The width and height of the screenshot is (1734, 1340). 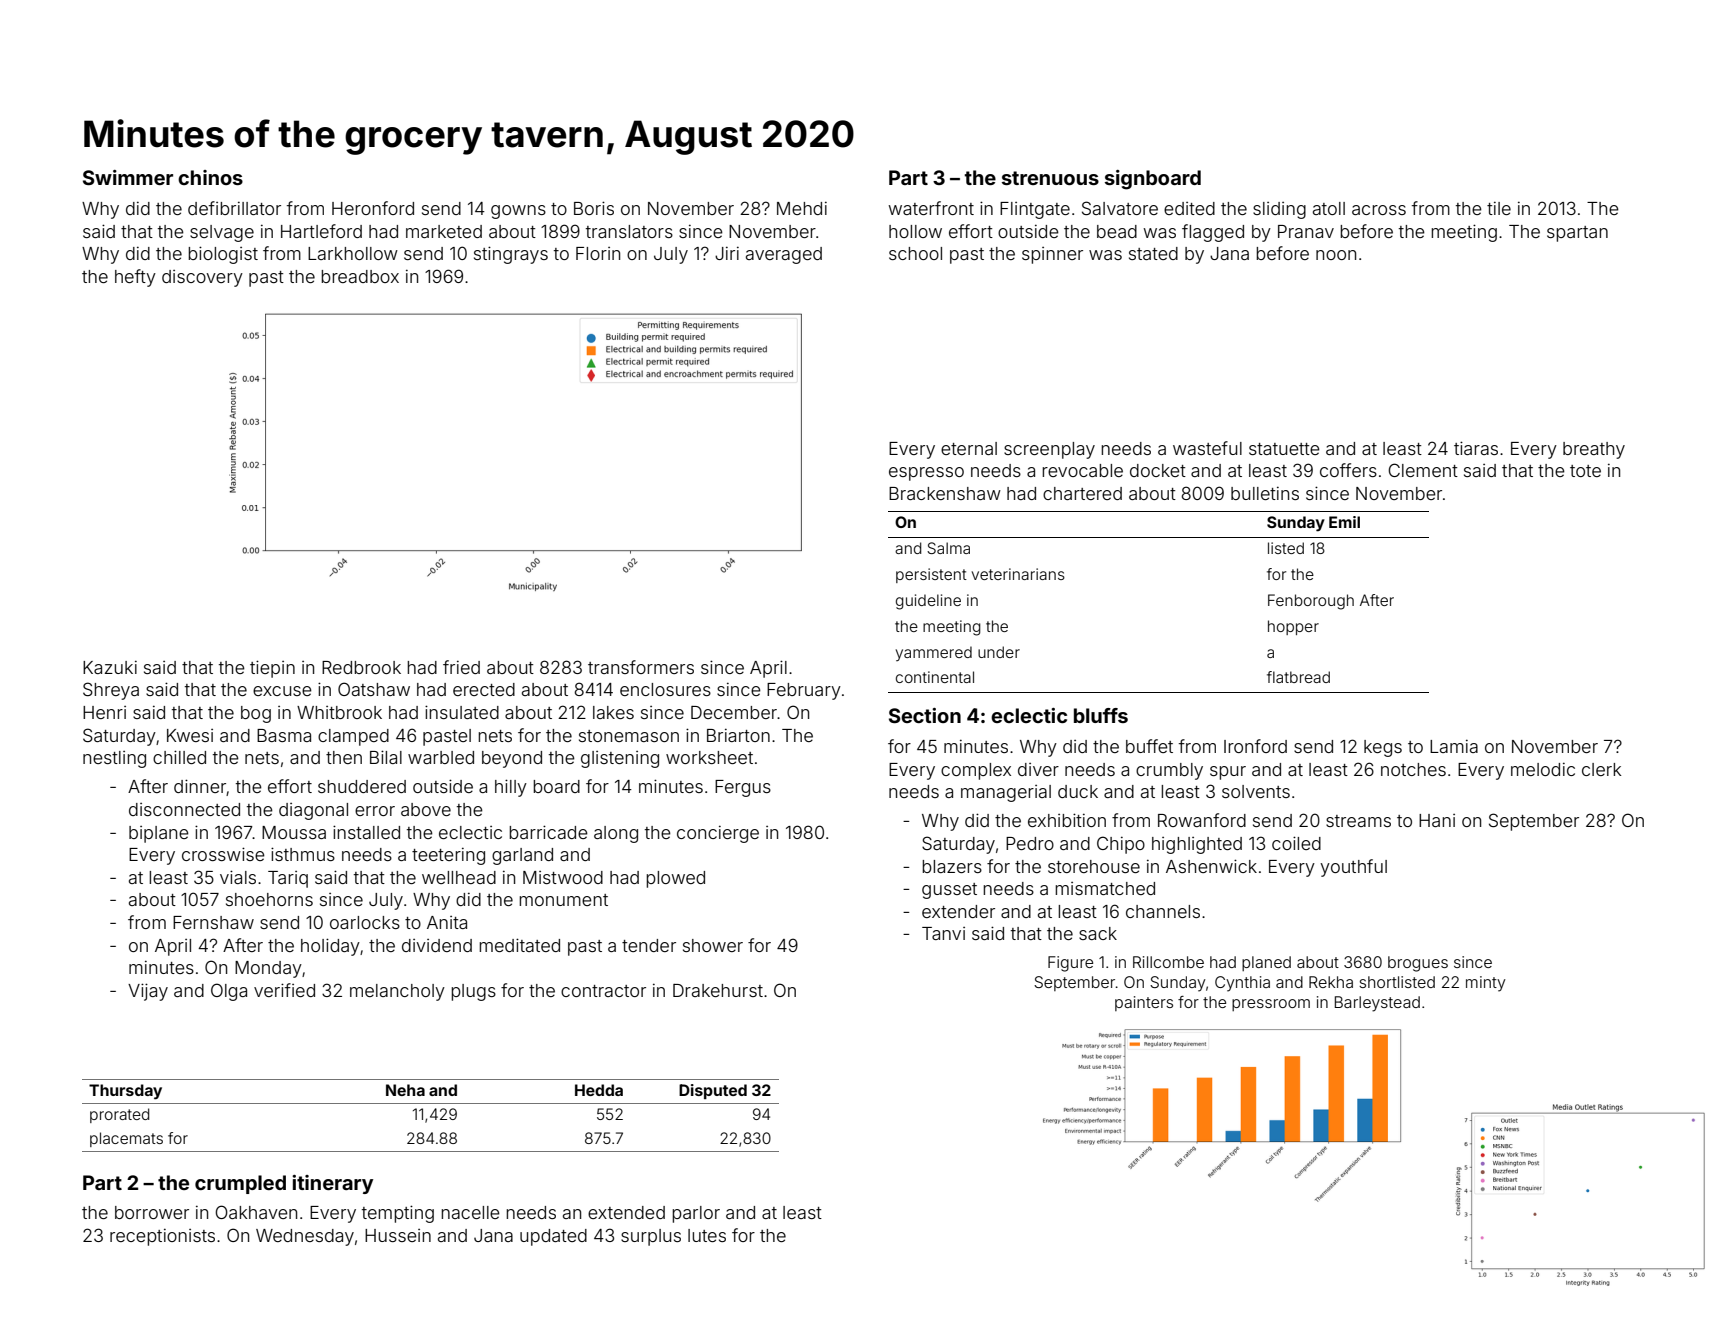 I want to click on espresso, so click(x=926, y=474).
